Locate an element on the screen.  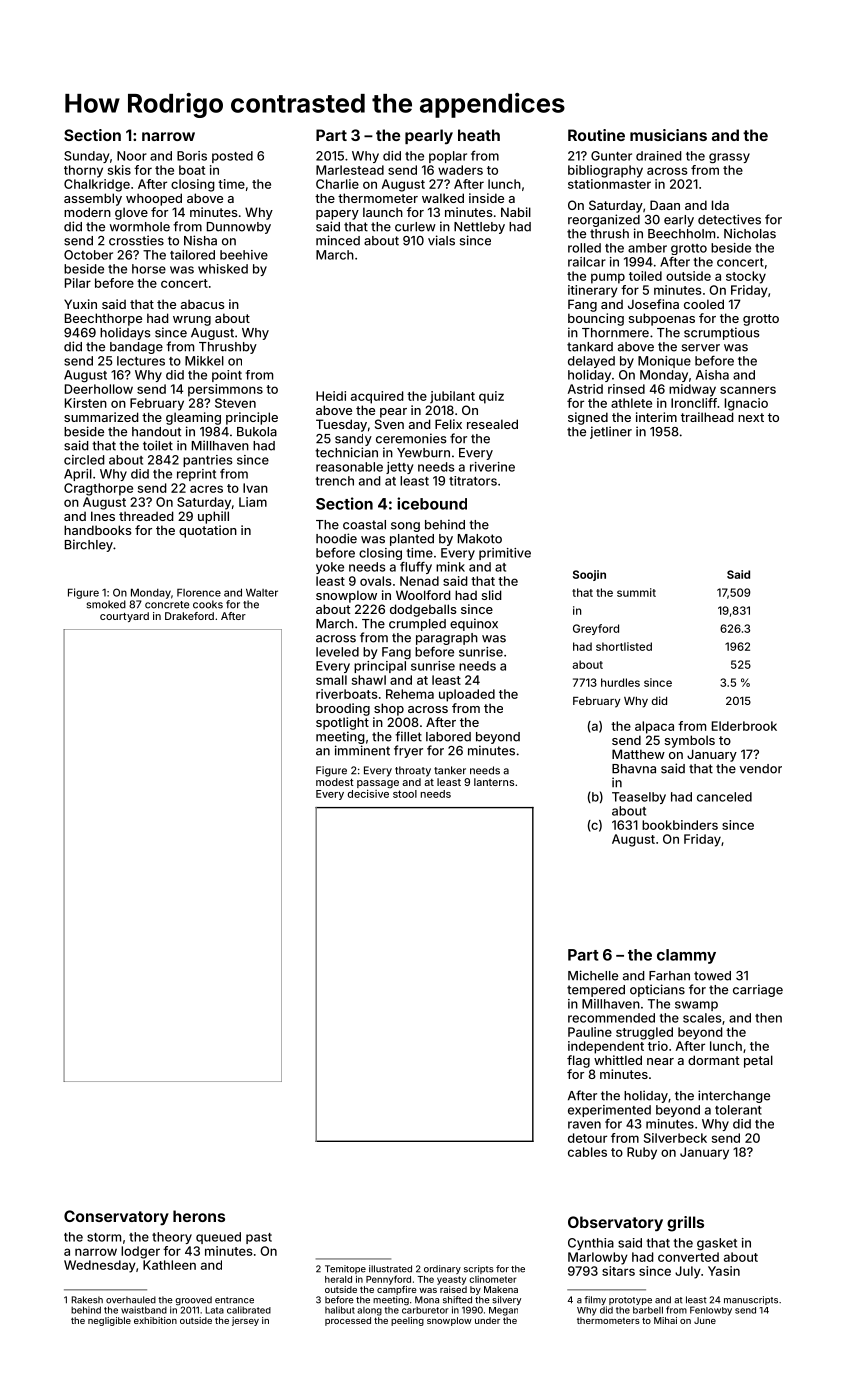
whisked is located at coordinates (223, 269).
